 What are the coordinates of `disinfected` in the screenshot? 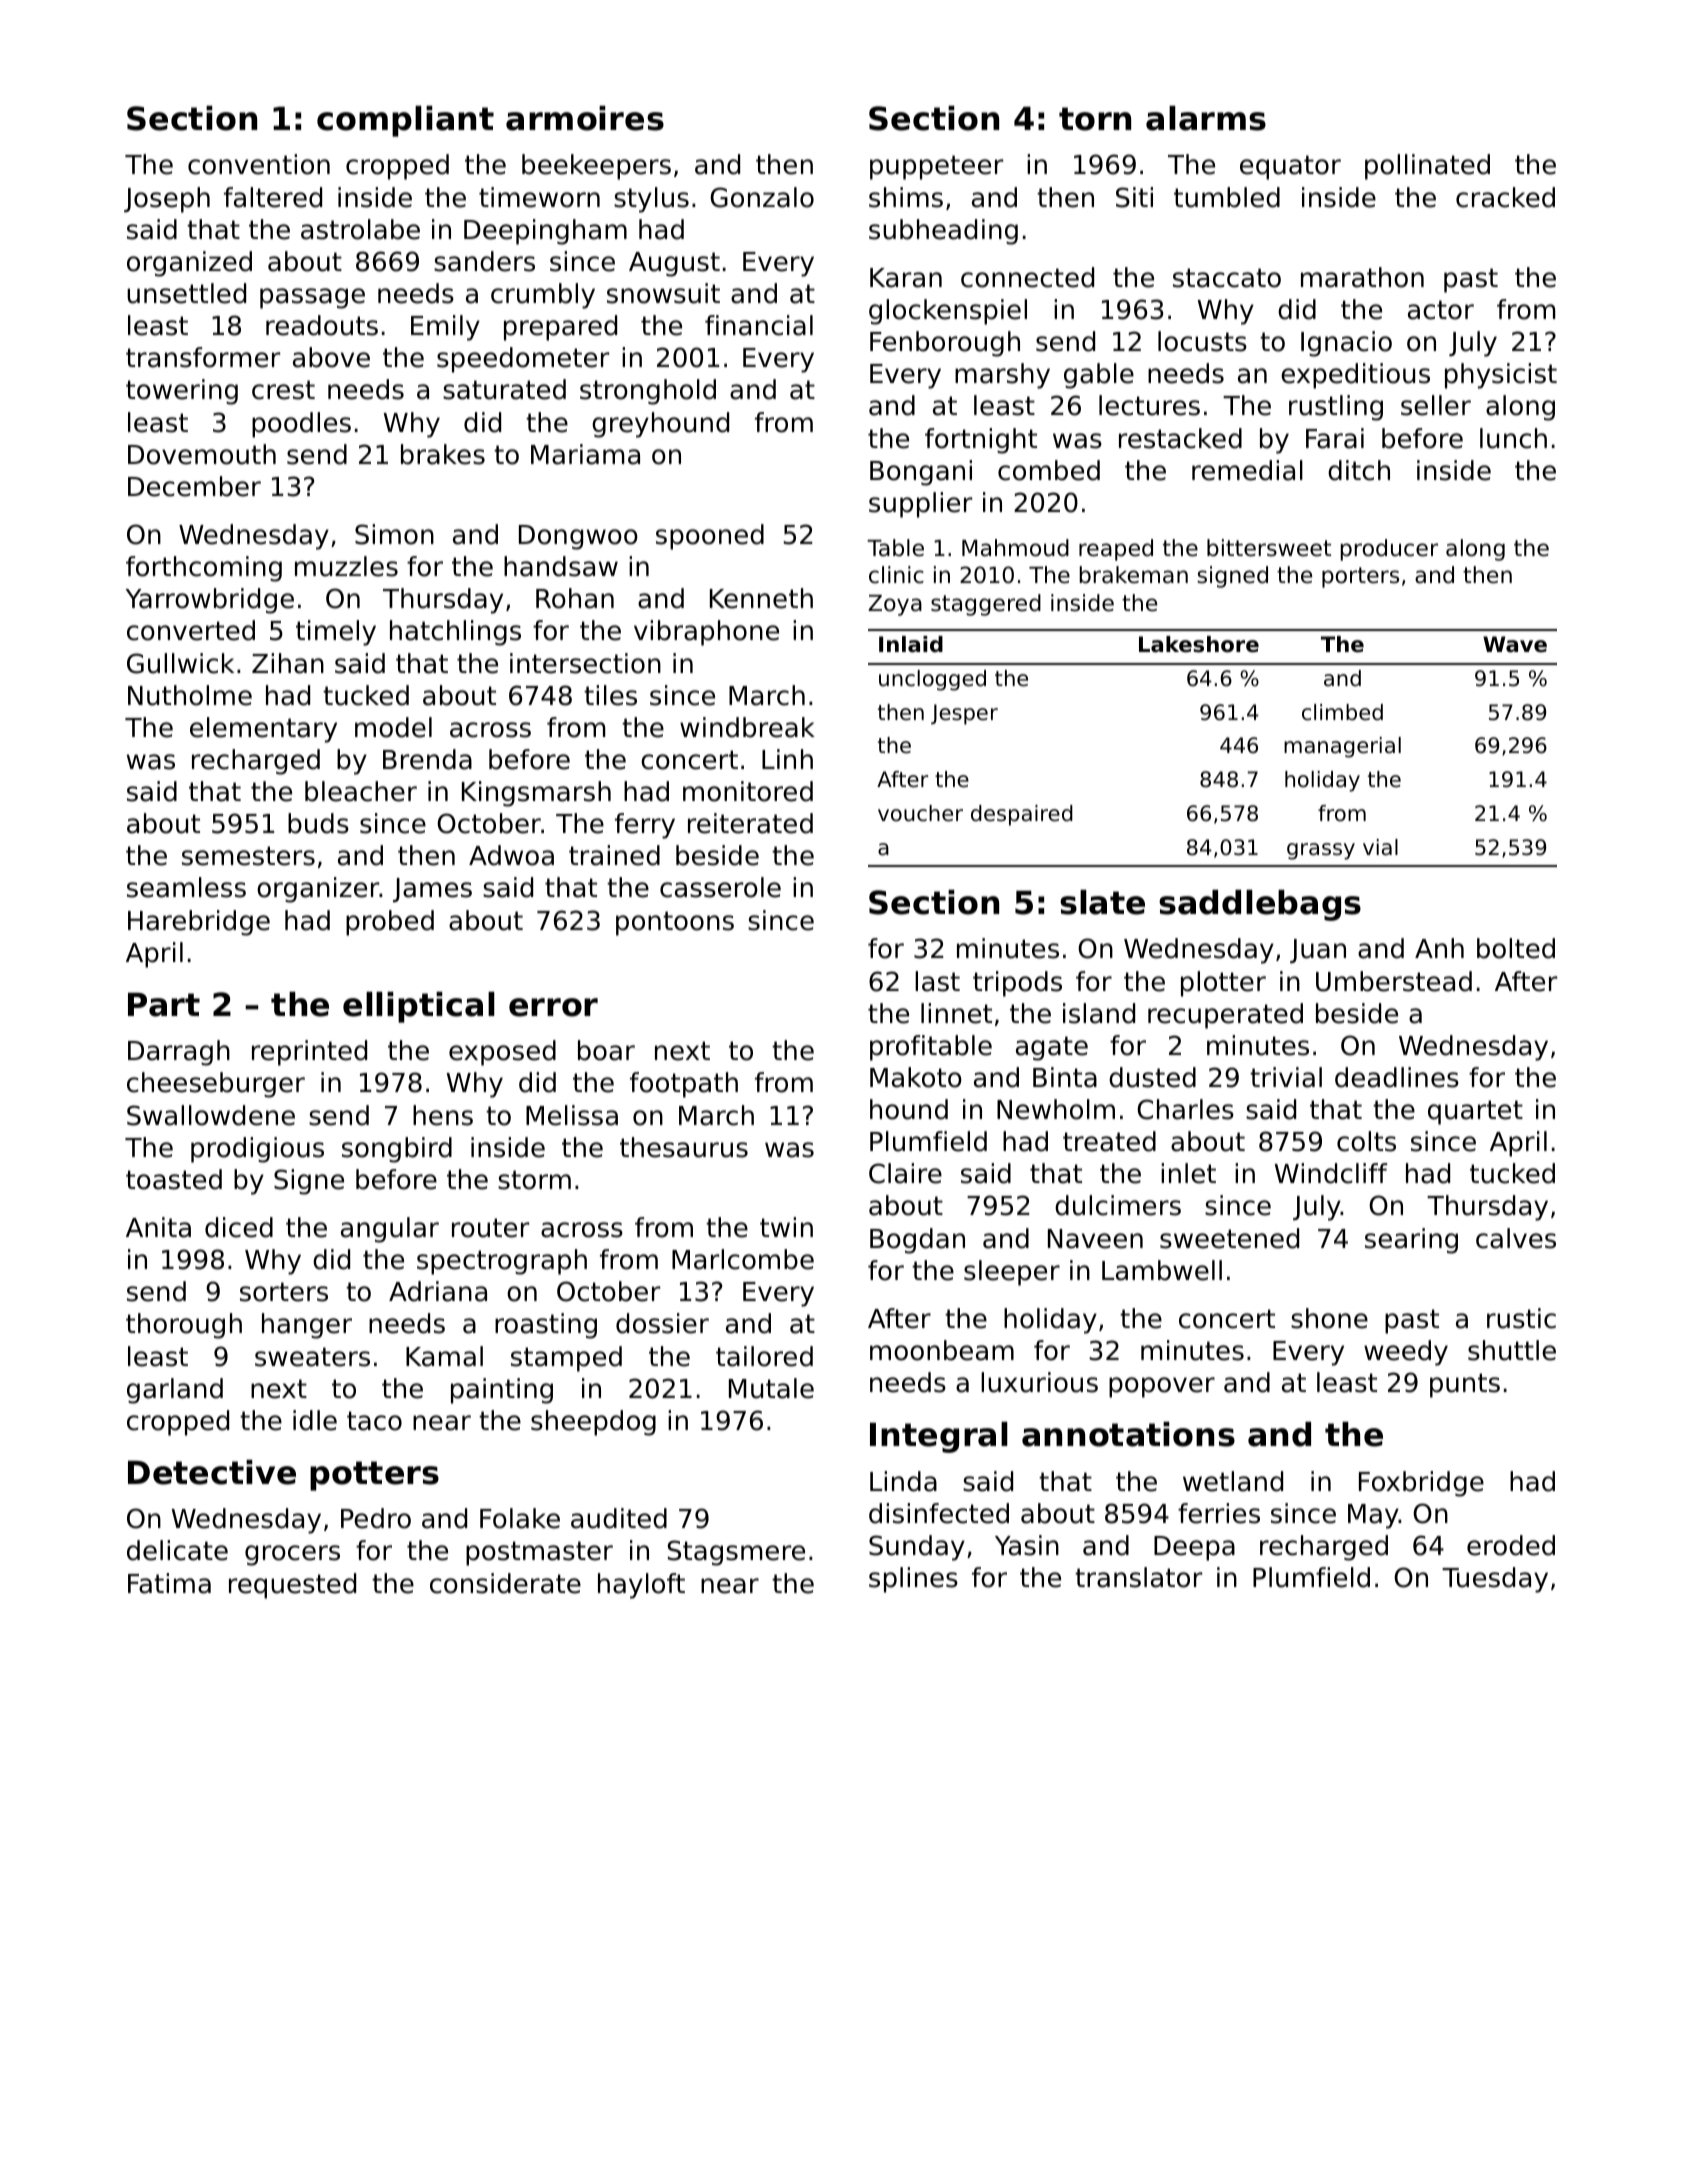 It's located at (939, 1513).
